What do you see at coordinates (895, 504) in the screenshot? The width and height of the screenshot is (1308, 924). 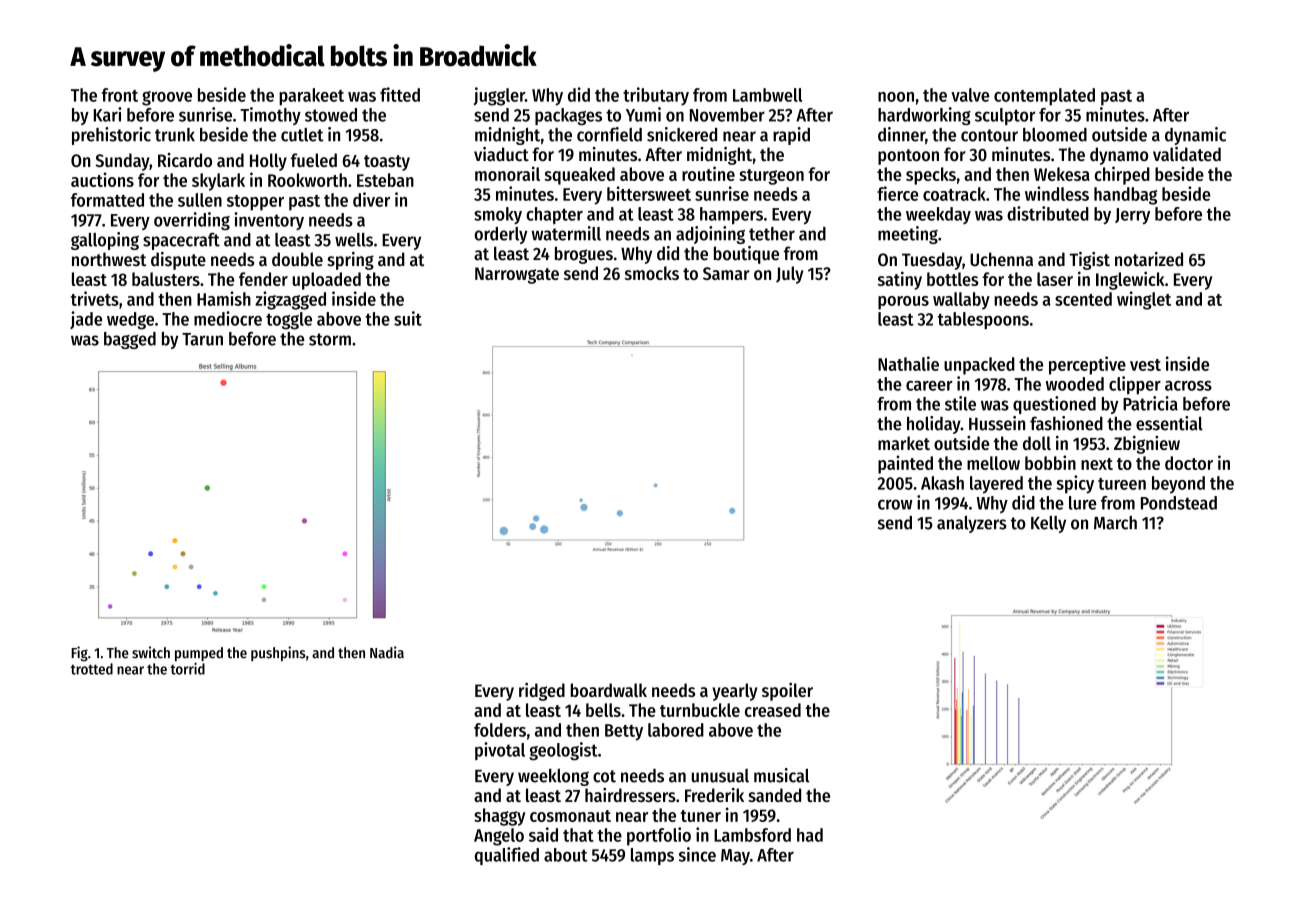 I see `crow` at bounding box center [895, 504].
